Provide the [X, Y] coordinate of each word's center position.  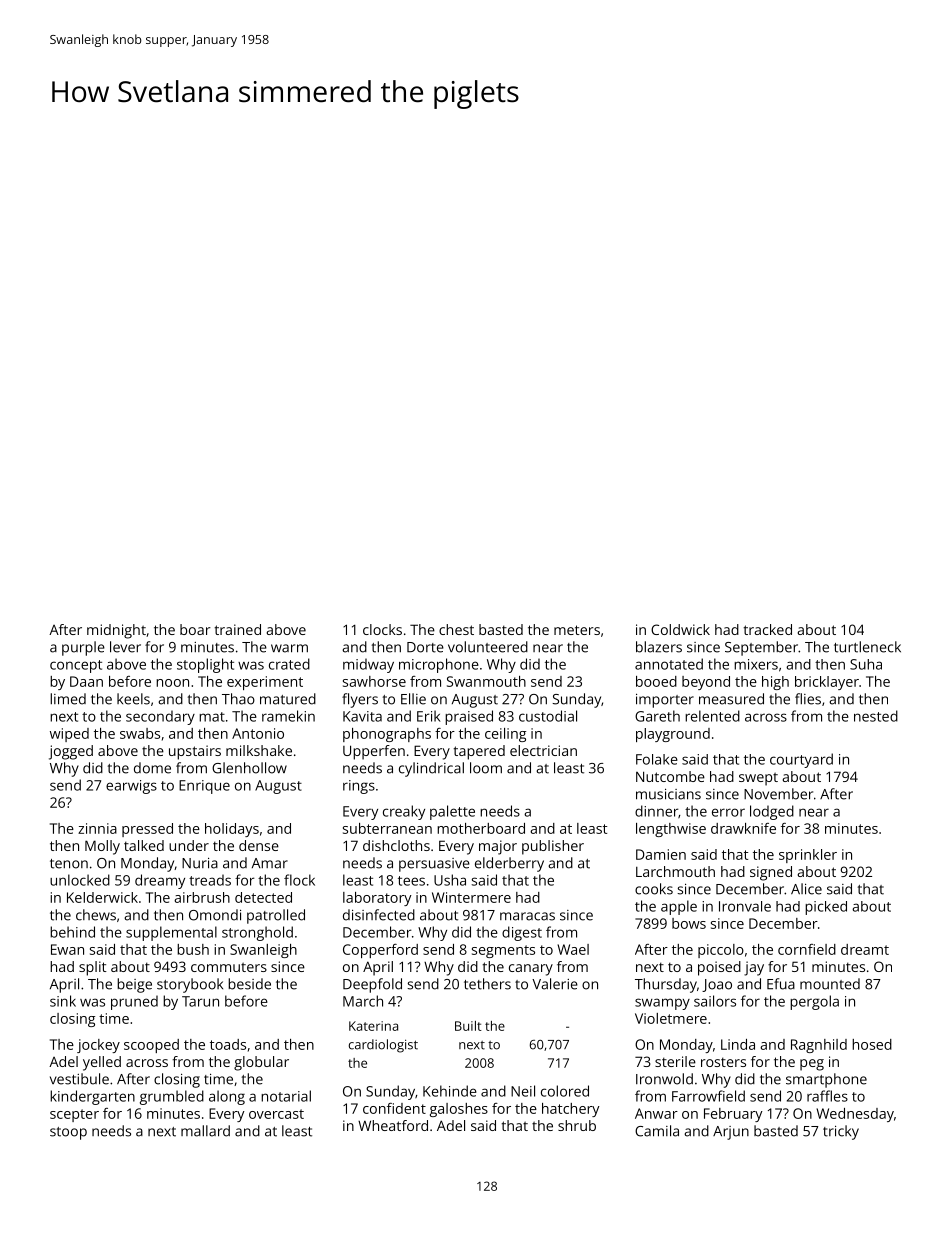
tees [411, 881]
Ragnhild [819, 1046]
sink [63, 1001]
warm [289, 648]
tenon [69, 864]
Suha [866, 664]
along [227, 1097]
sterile [675, 1061]
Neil [523, 1091]
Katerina [373, 1026]
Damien [661, 854]
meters [577, 630]
